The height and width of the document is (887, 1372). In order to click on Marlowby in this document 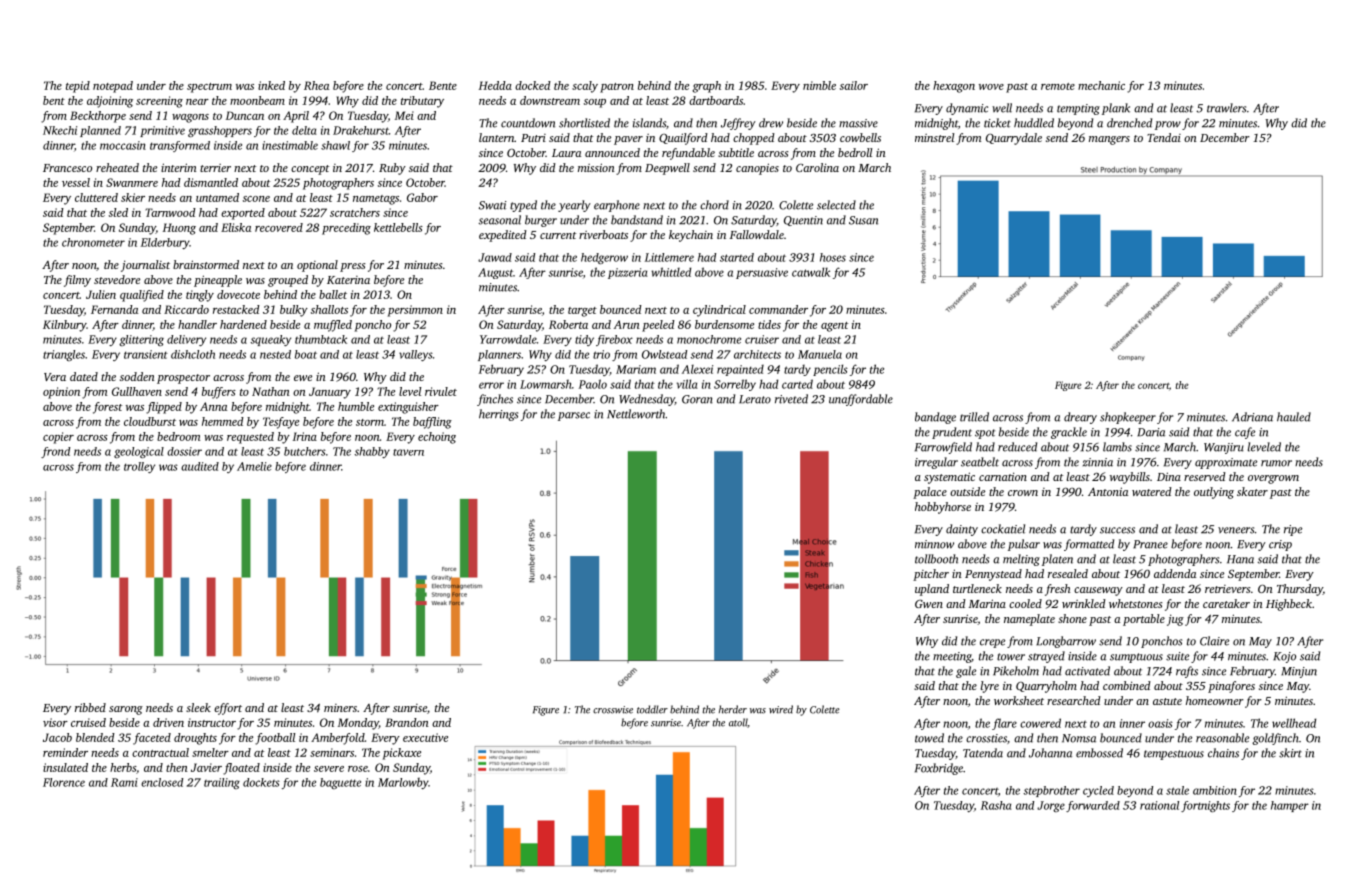, I will do `click(403, 783)`.
